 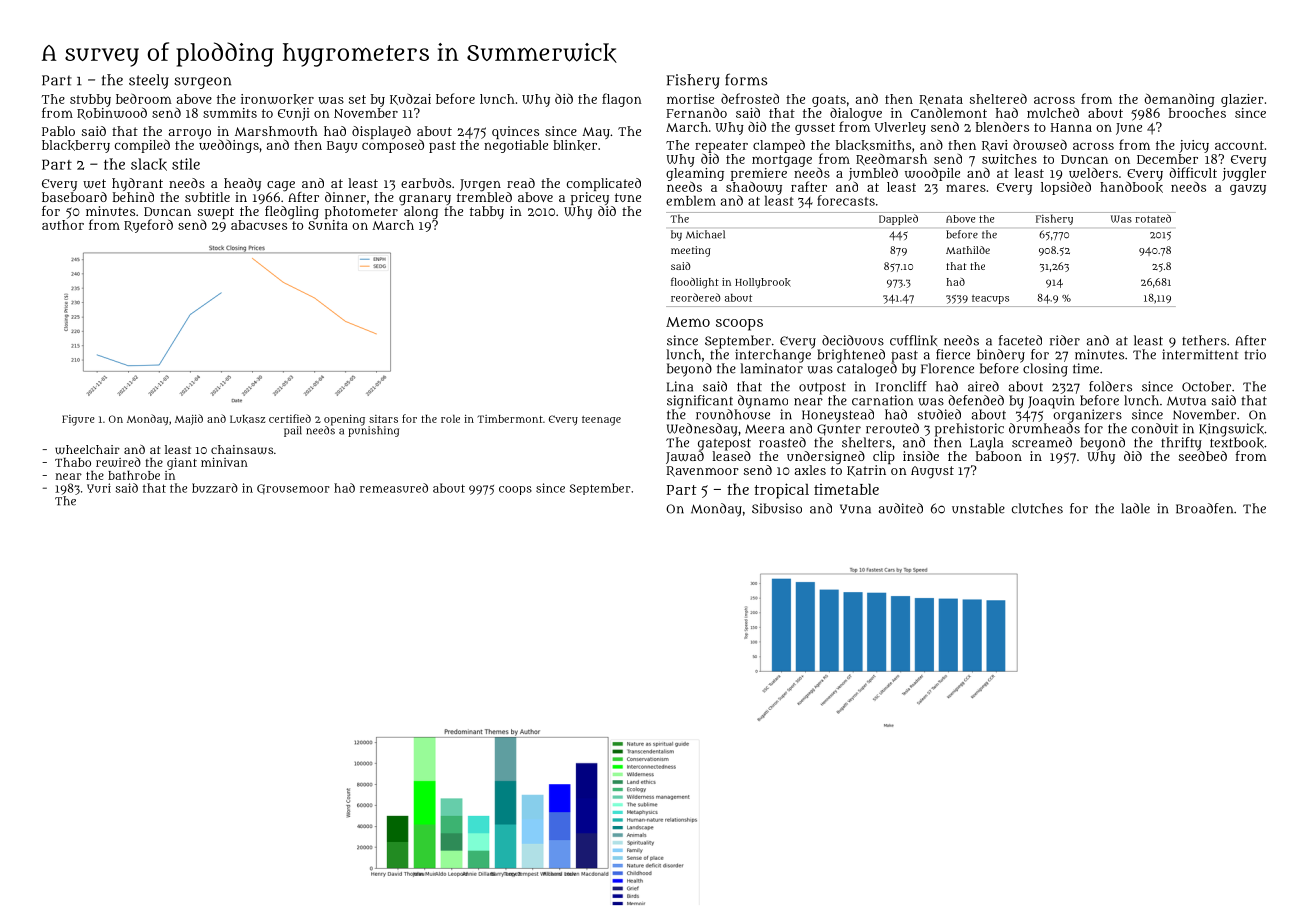 I want to click on Majid, so click(x=189, y=419).
